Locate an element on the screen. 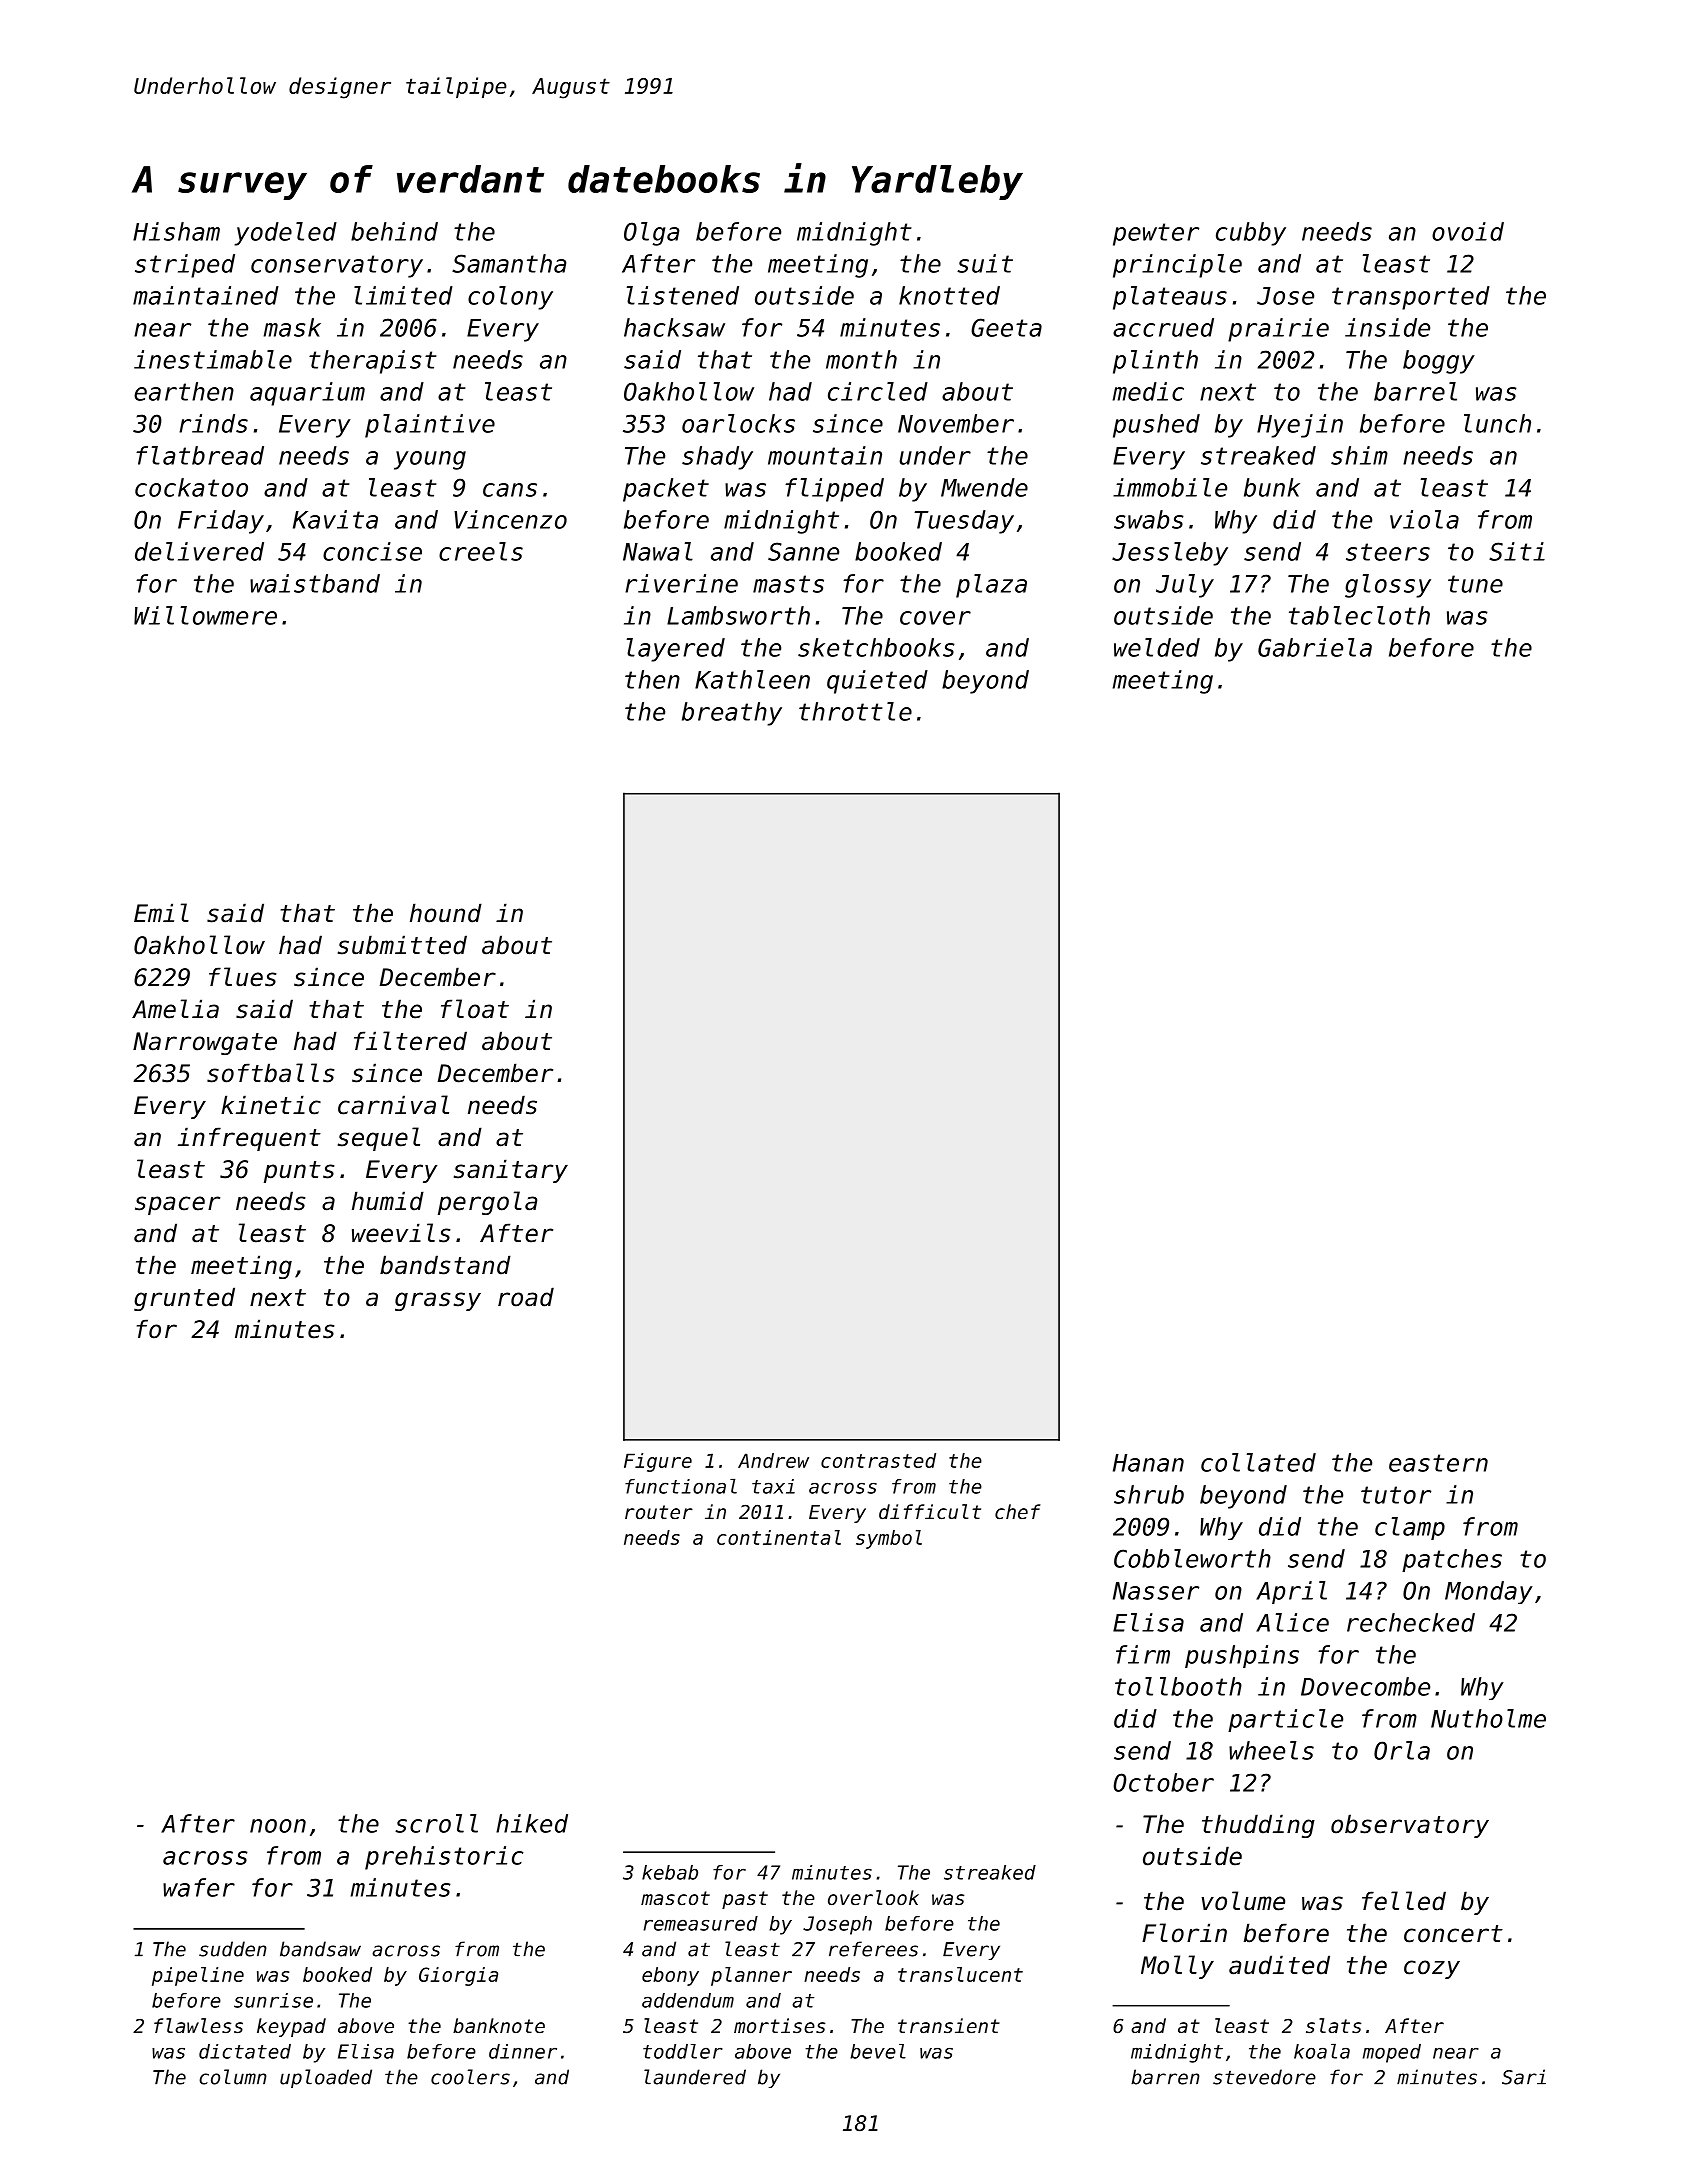 Image resolution: width=1683 pixels, height=2178 pixels. mountain is located at coordinates (825, 455).
